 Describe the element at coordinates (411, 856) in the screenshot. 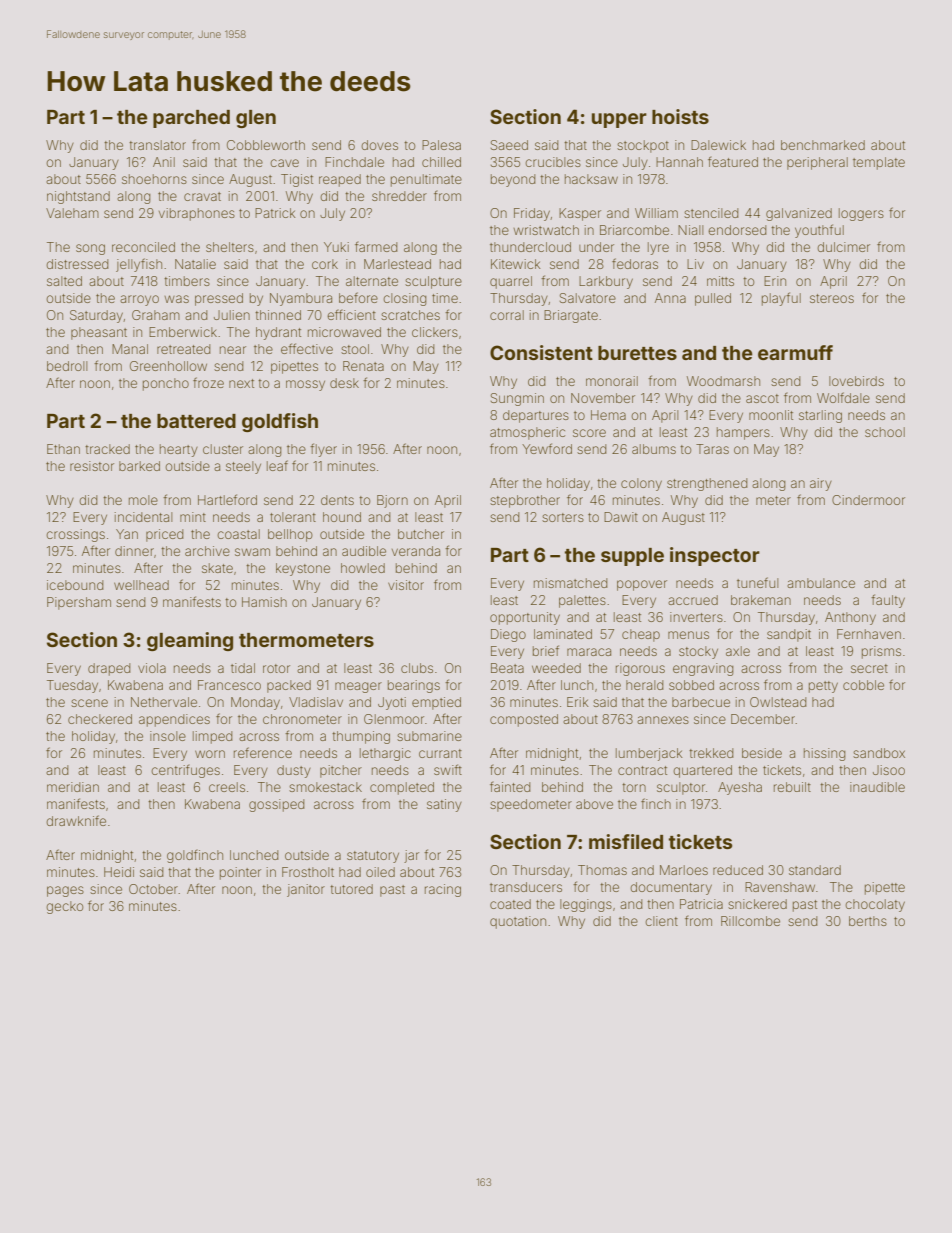

I see `jar` at that location.
